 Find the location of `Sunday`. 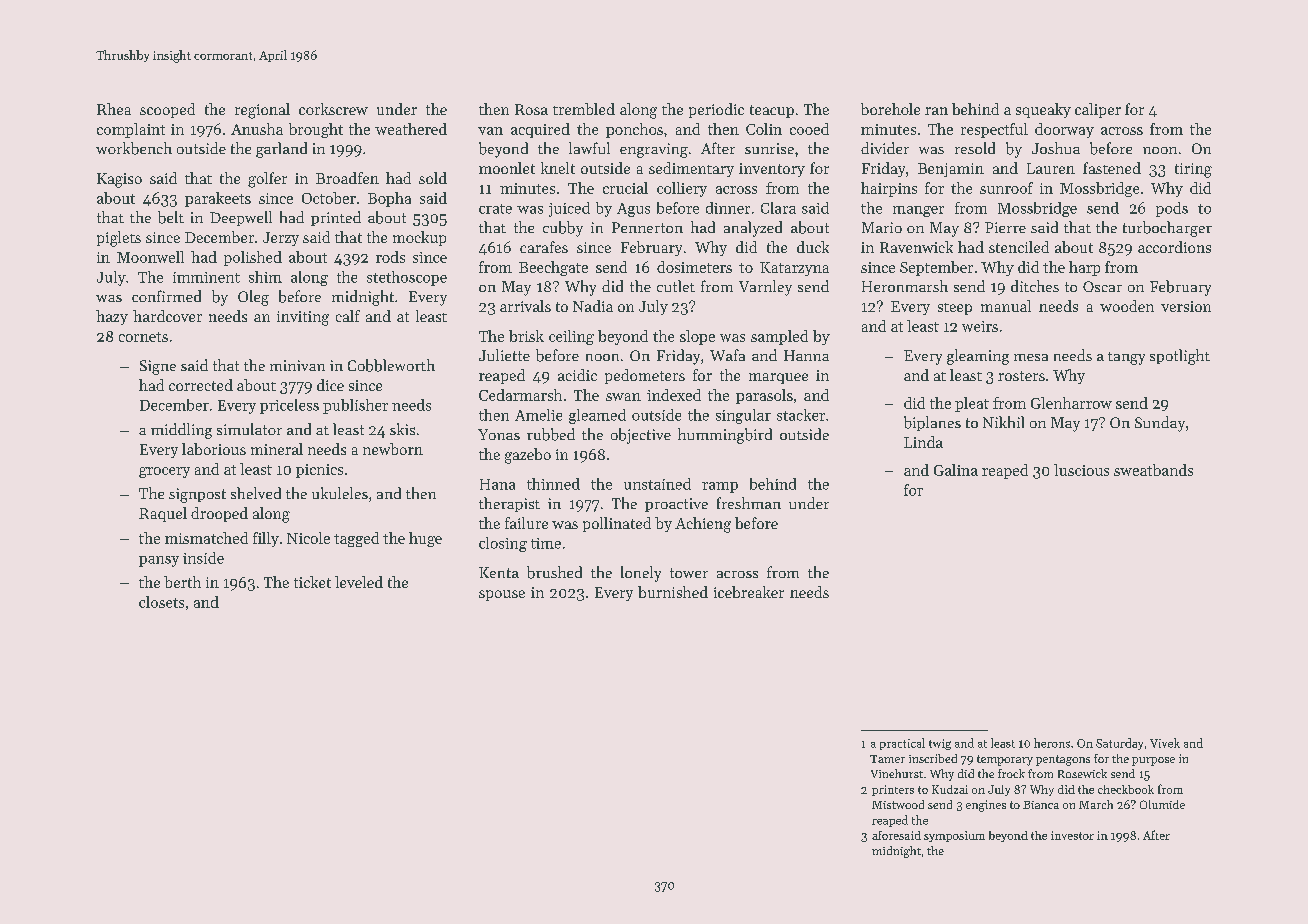

Sunday is located at coordinates (1160, 424).
